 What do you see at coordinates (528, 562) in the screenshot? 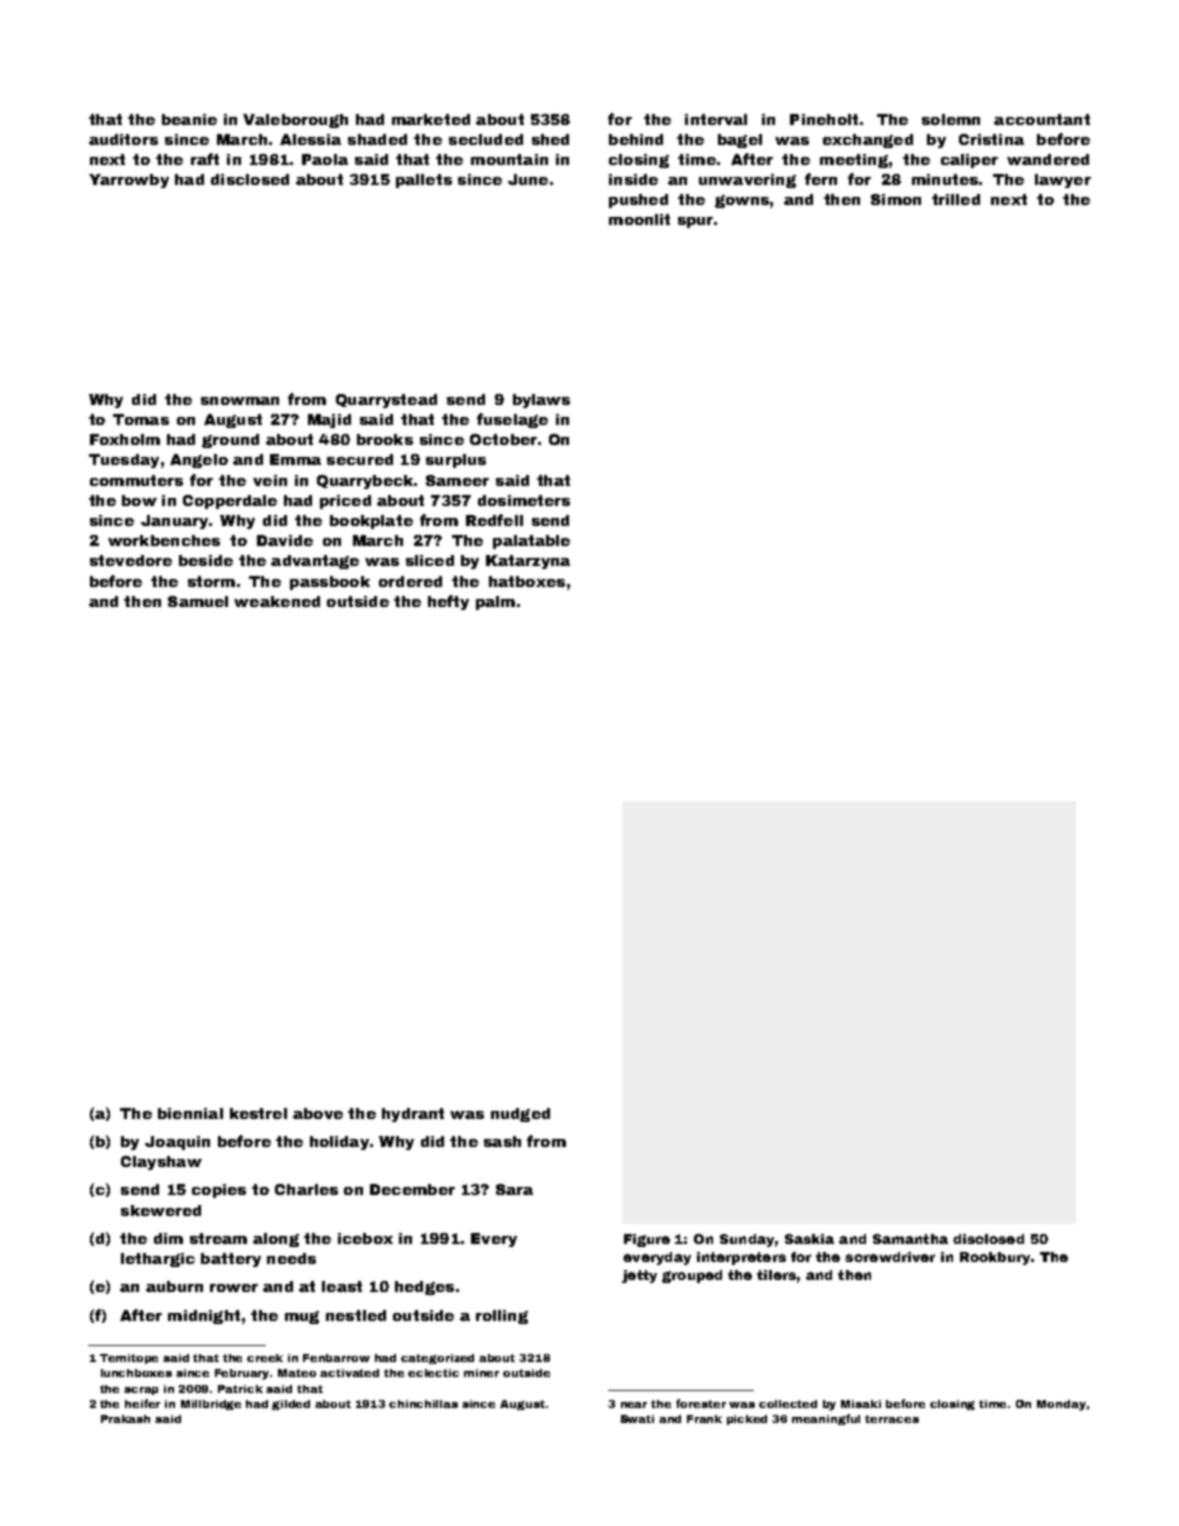
I see `Katarzyna` at bounding box center [528, 562].
